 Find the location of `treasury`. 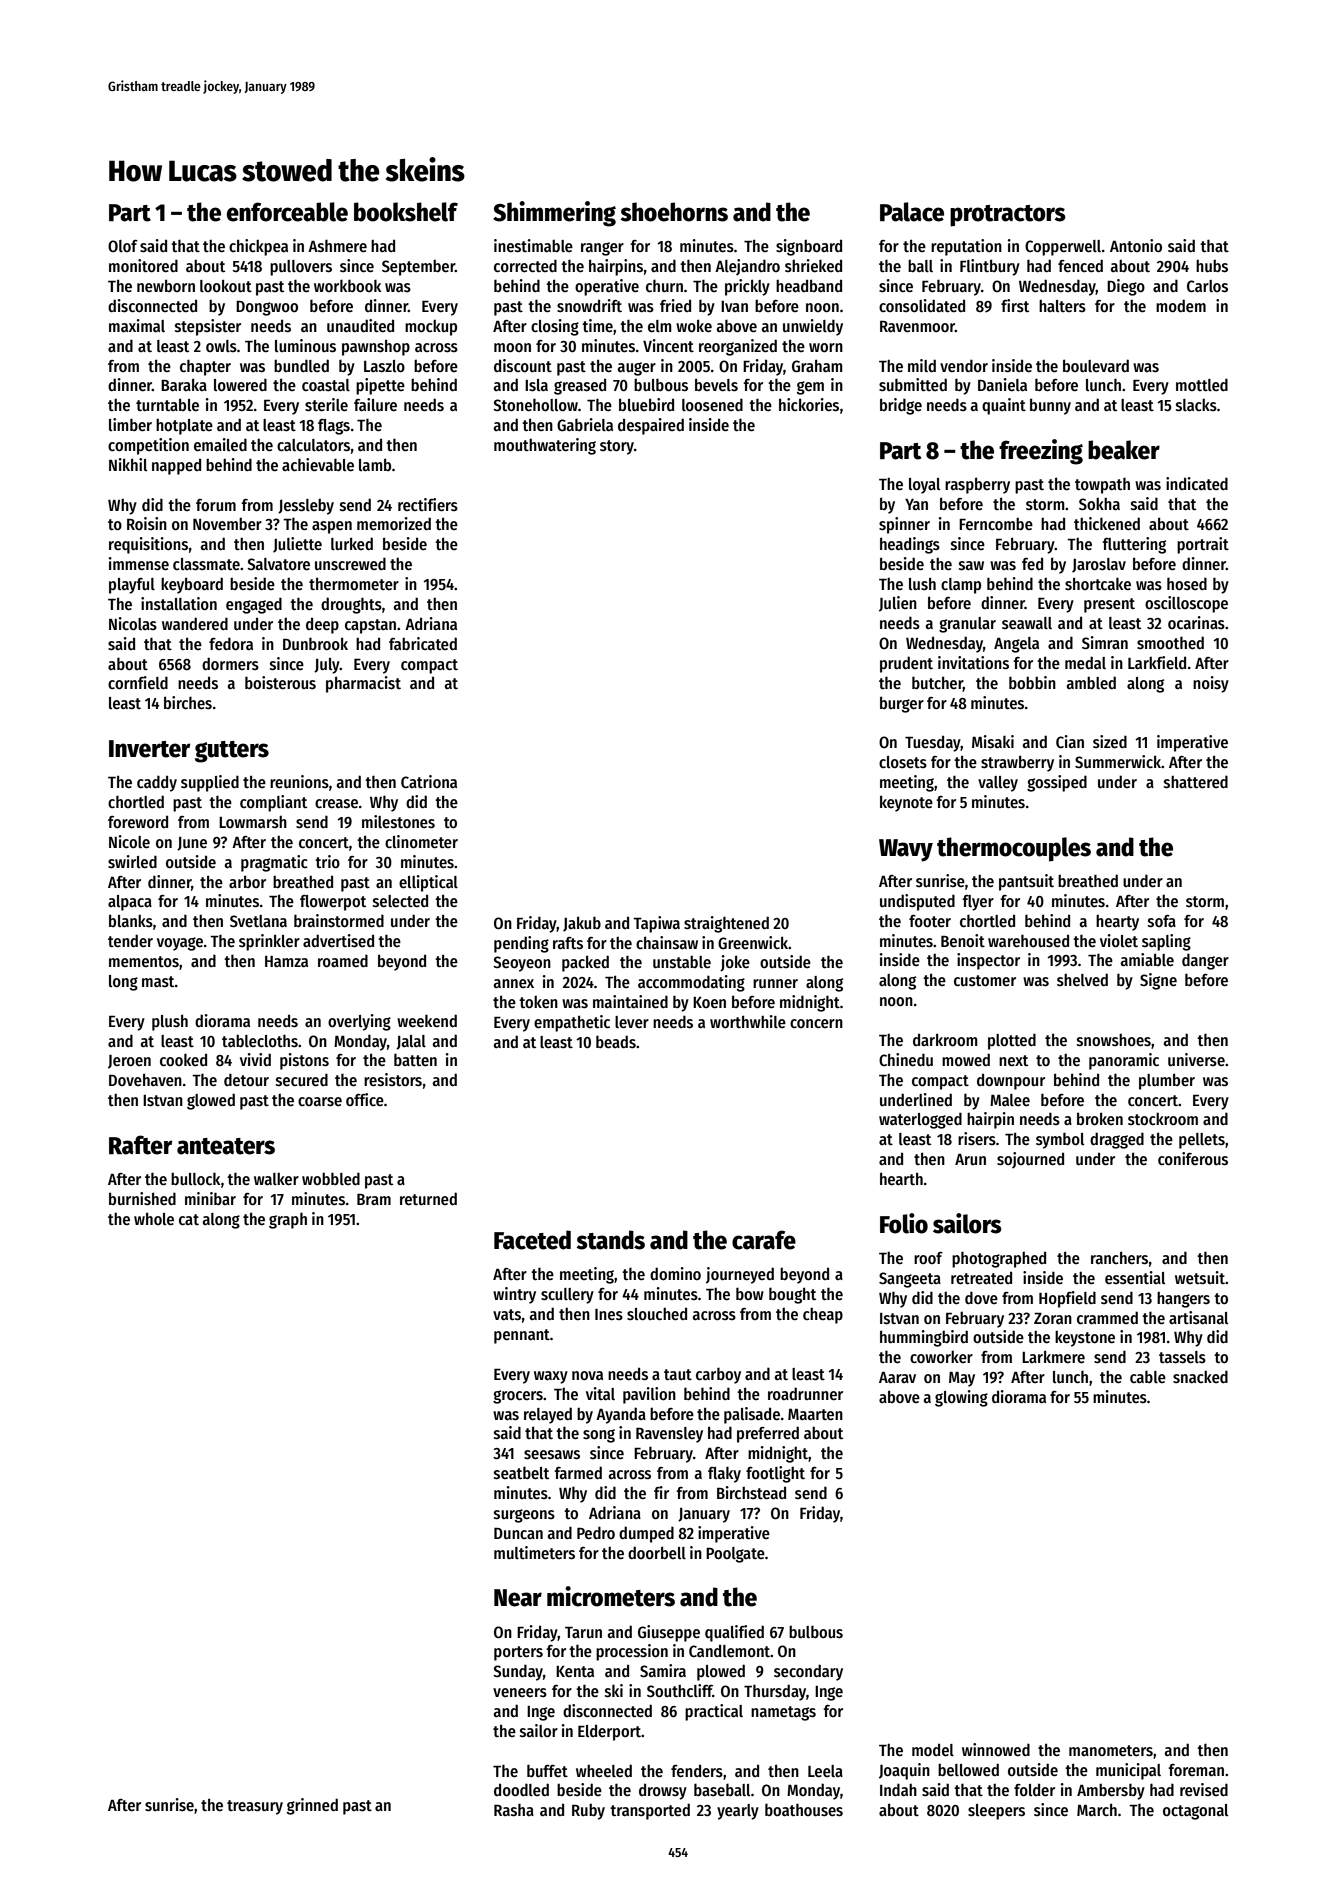

treasury is located at coordinates (255, 1807).
